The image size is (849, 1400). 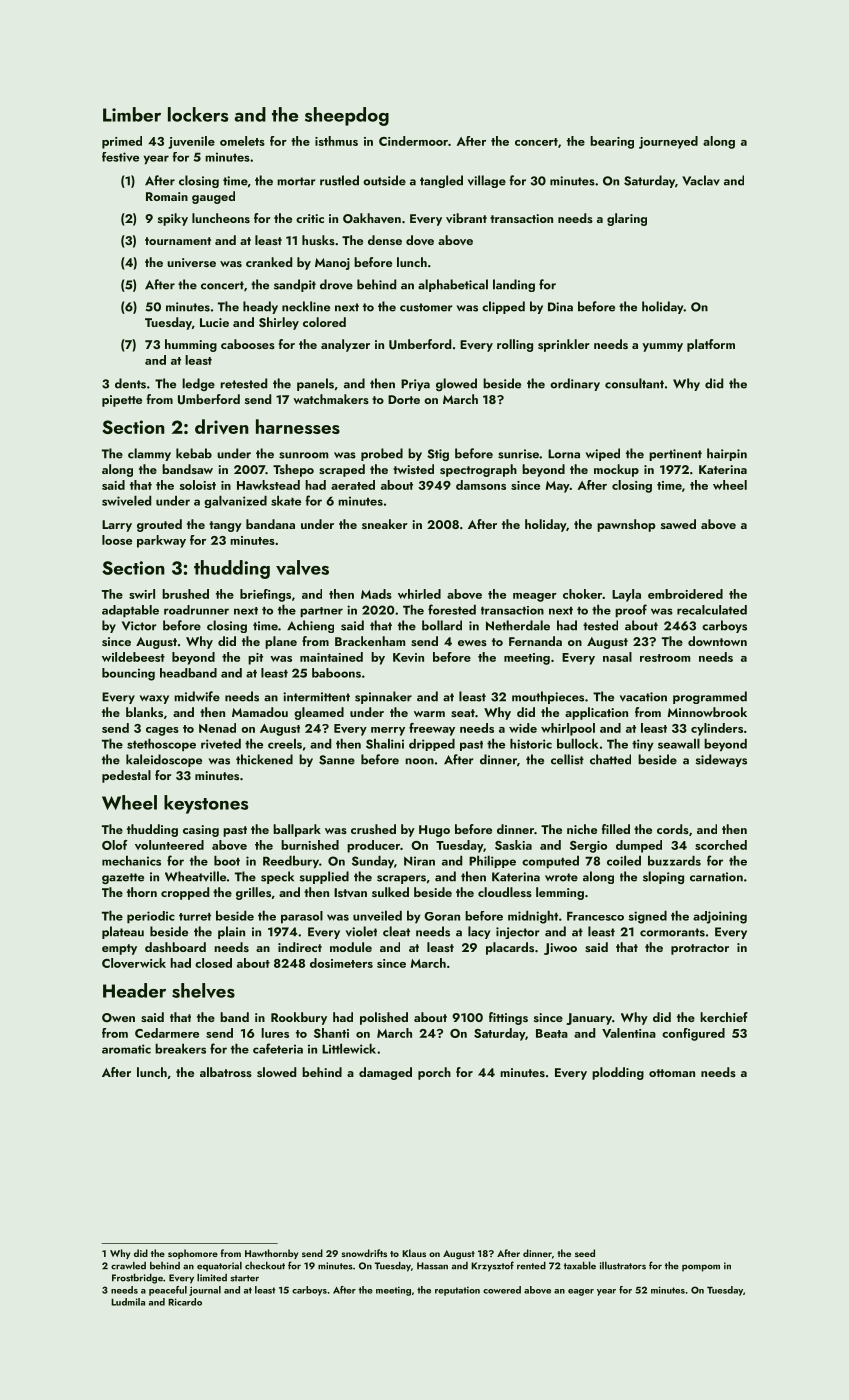 What do you see at coordinates (466, 218) in the document?
I see `vibrant` at bounding box center [466, 218].
